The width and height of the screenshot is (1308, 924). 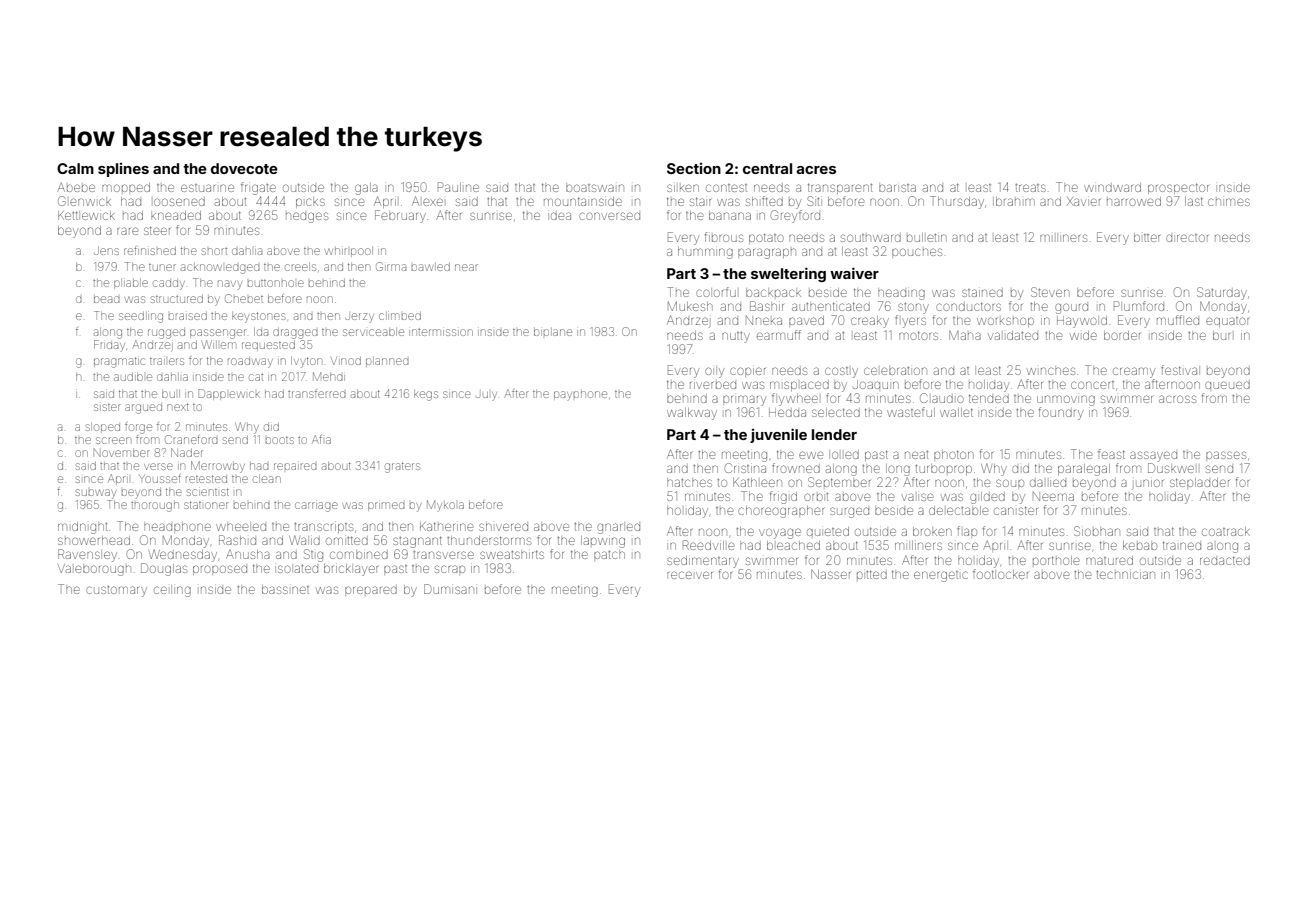 What do you see at coordinates (1147, 237) in the screenshot?
I see `bitter` at bounding box center [1147, 237].
